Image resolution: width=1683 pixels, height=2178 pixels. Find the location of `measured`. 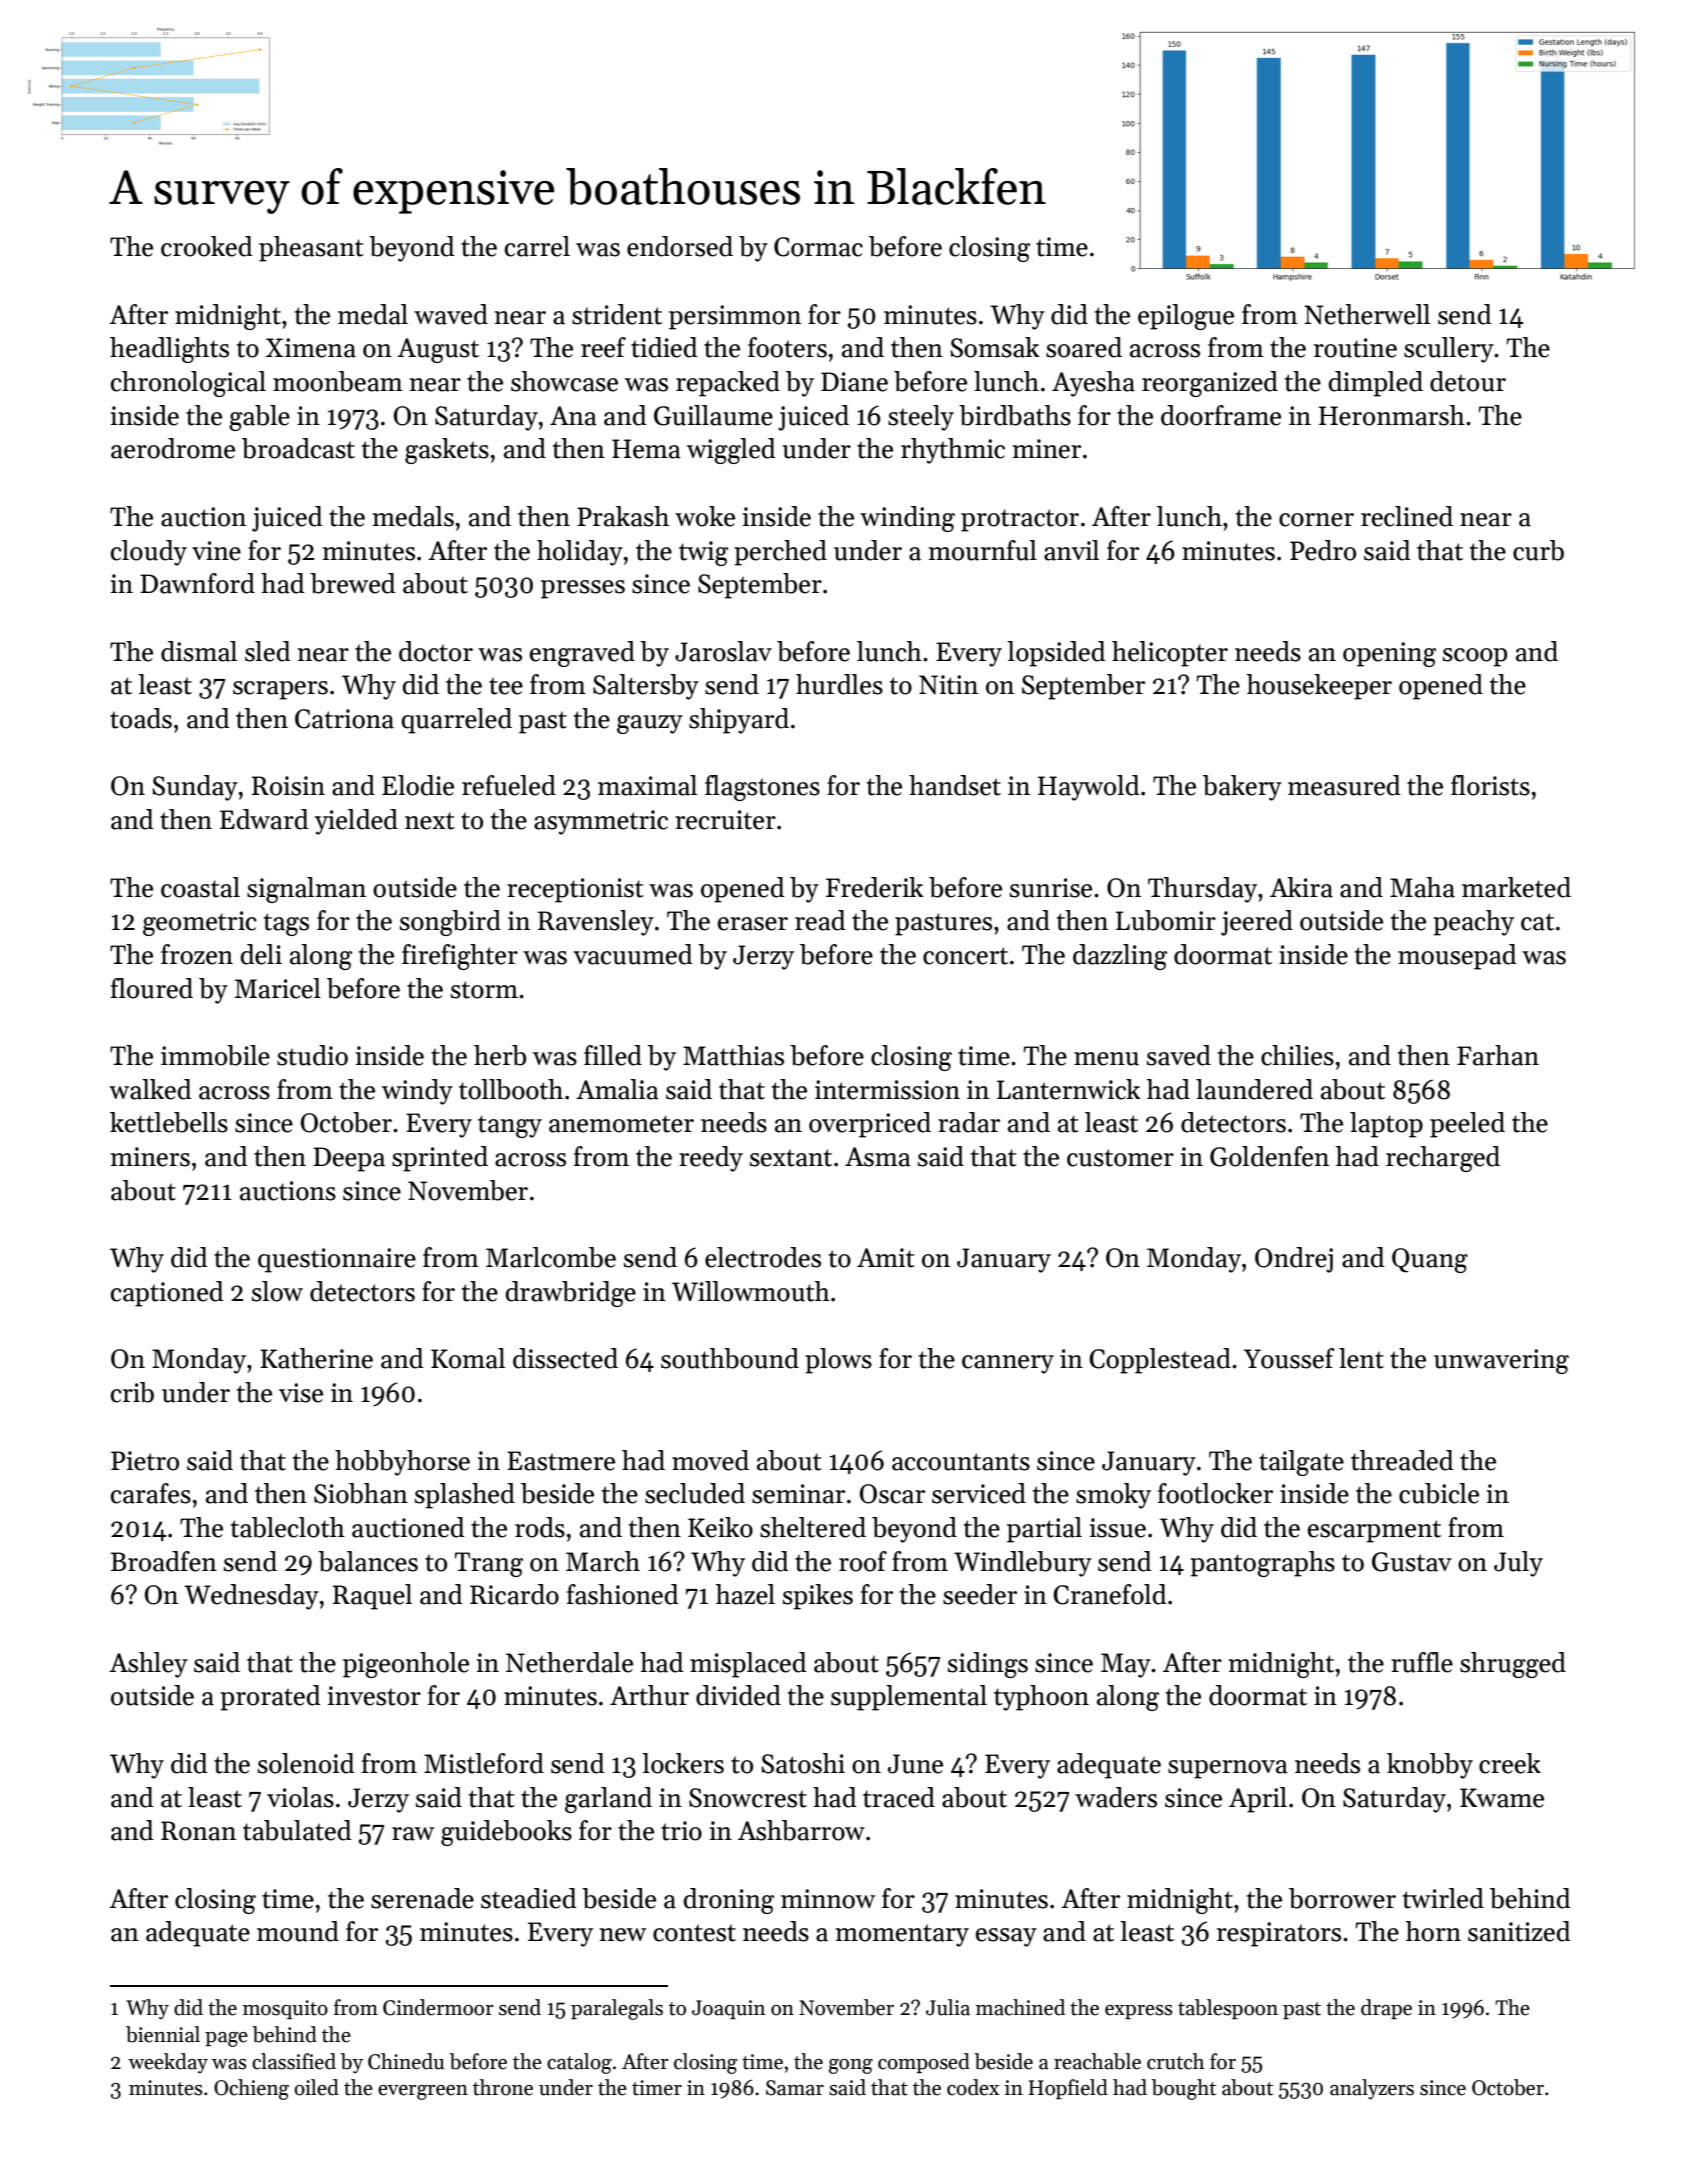

measured is located at coordinates (1344, 785).
